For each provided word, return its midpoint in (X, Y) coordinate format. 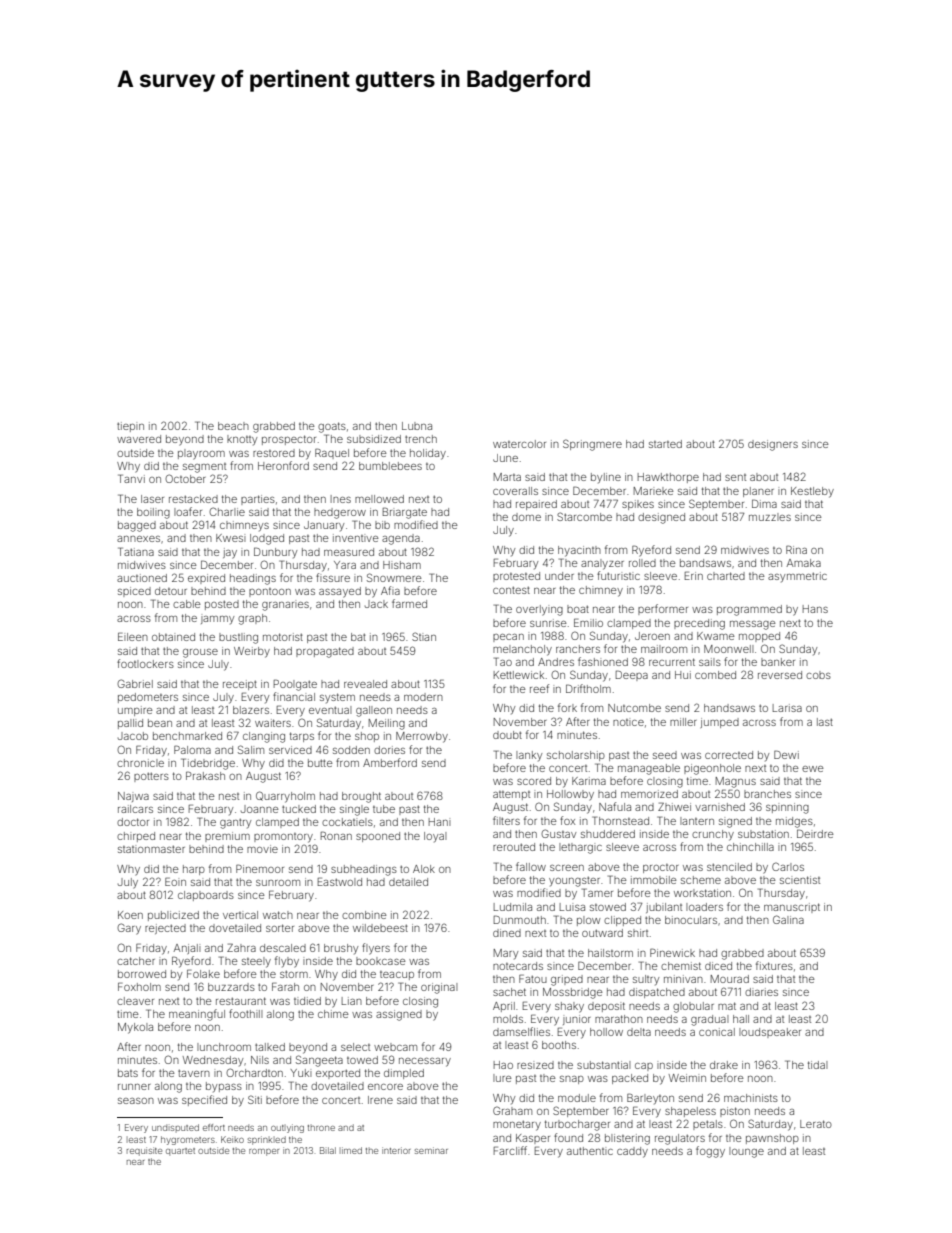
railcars (135, 809)
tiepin (130, 427)
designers (773, 445)
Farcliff (510, 1150)
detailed (408, 882)
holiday (428, 454)
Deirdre (815, 833)
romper (264, 1152)
